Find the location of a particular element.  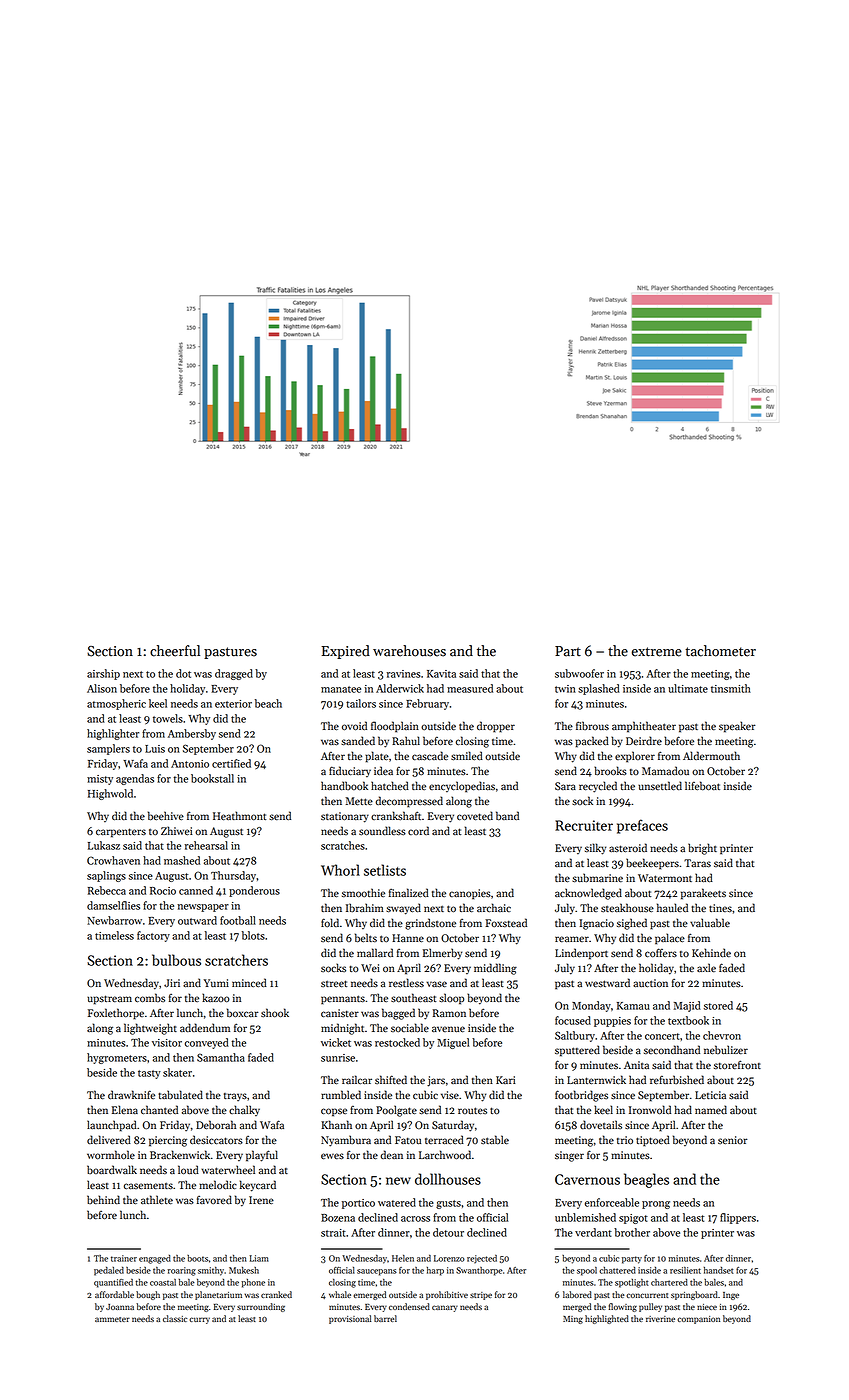

Kari is located at coordinates (505, 1080).
